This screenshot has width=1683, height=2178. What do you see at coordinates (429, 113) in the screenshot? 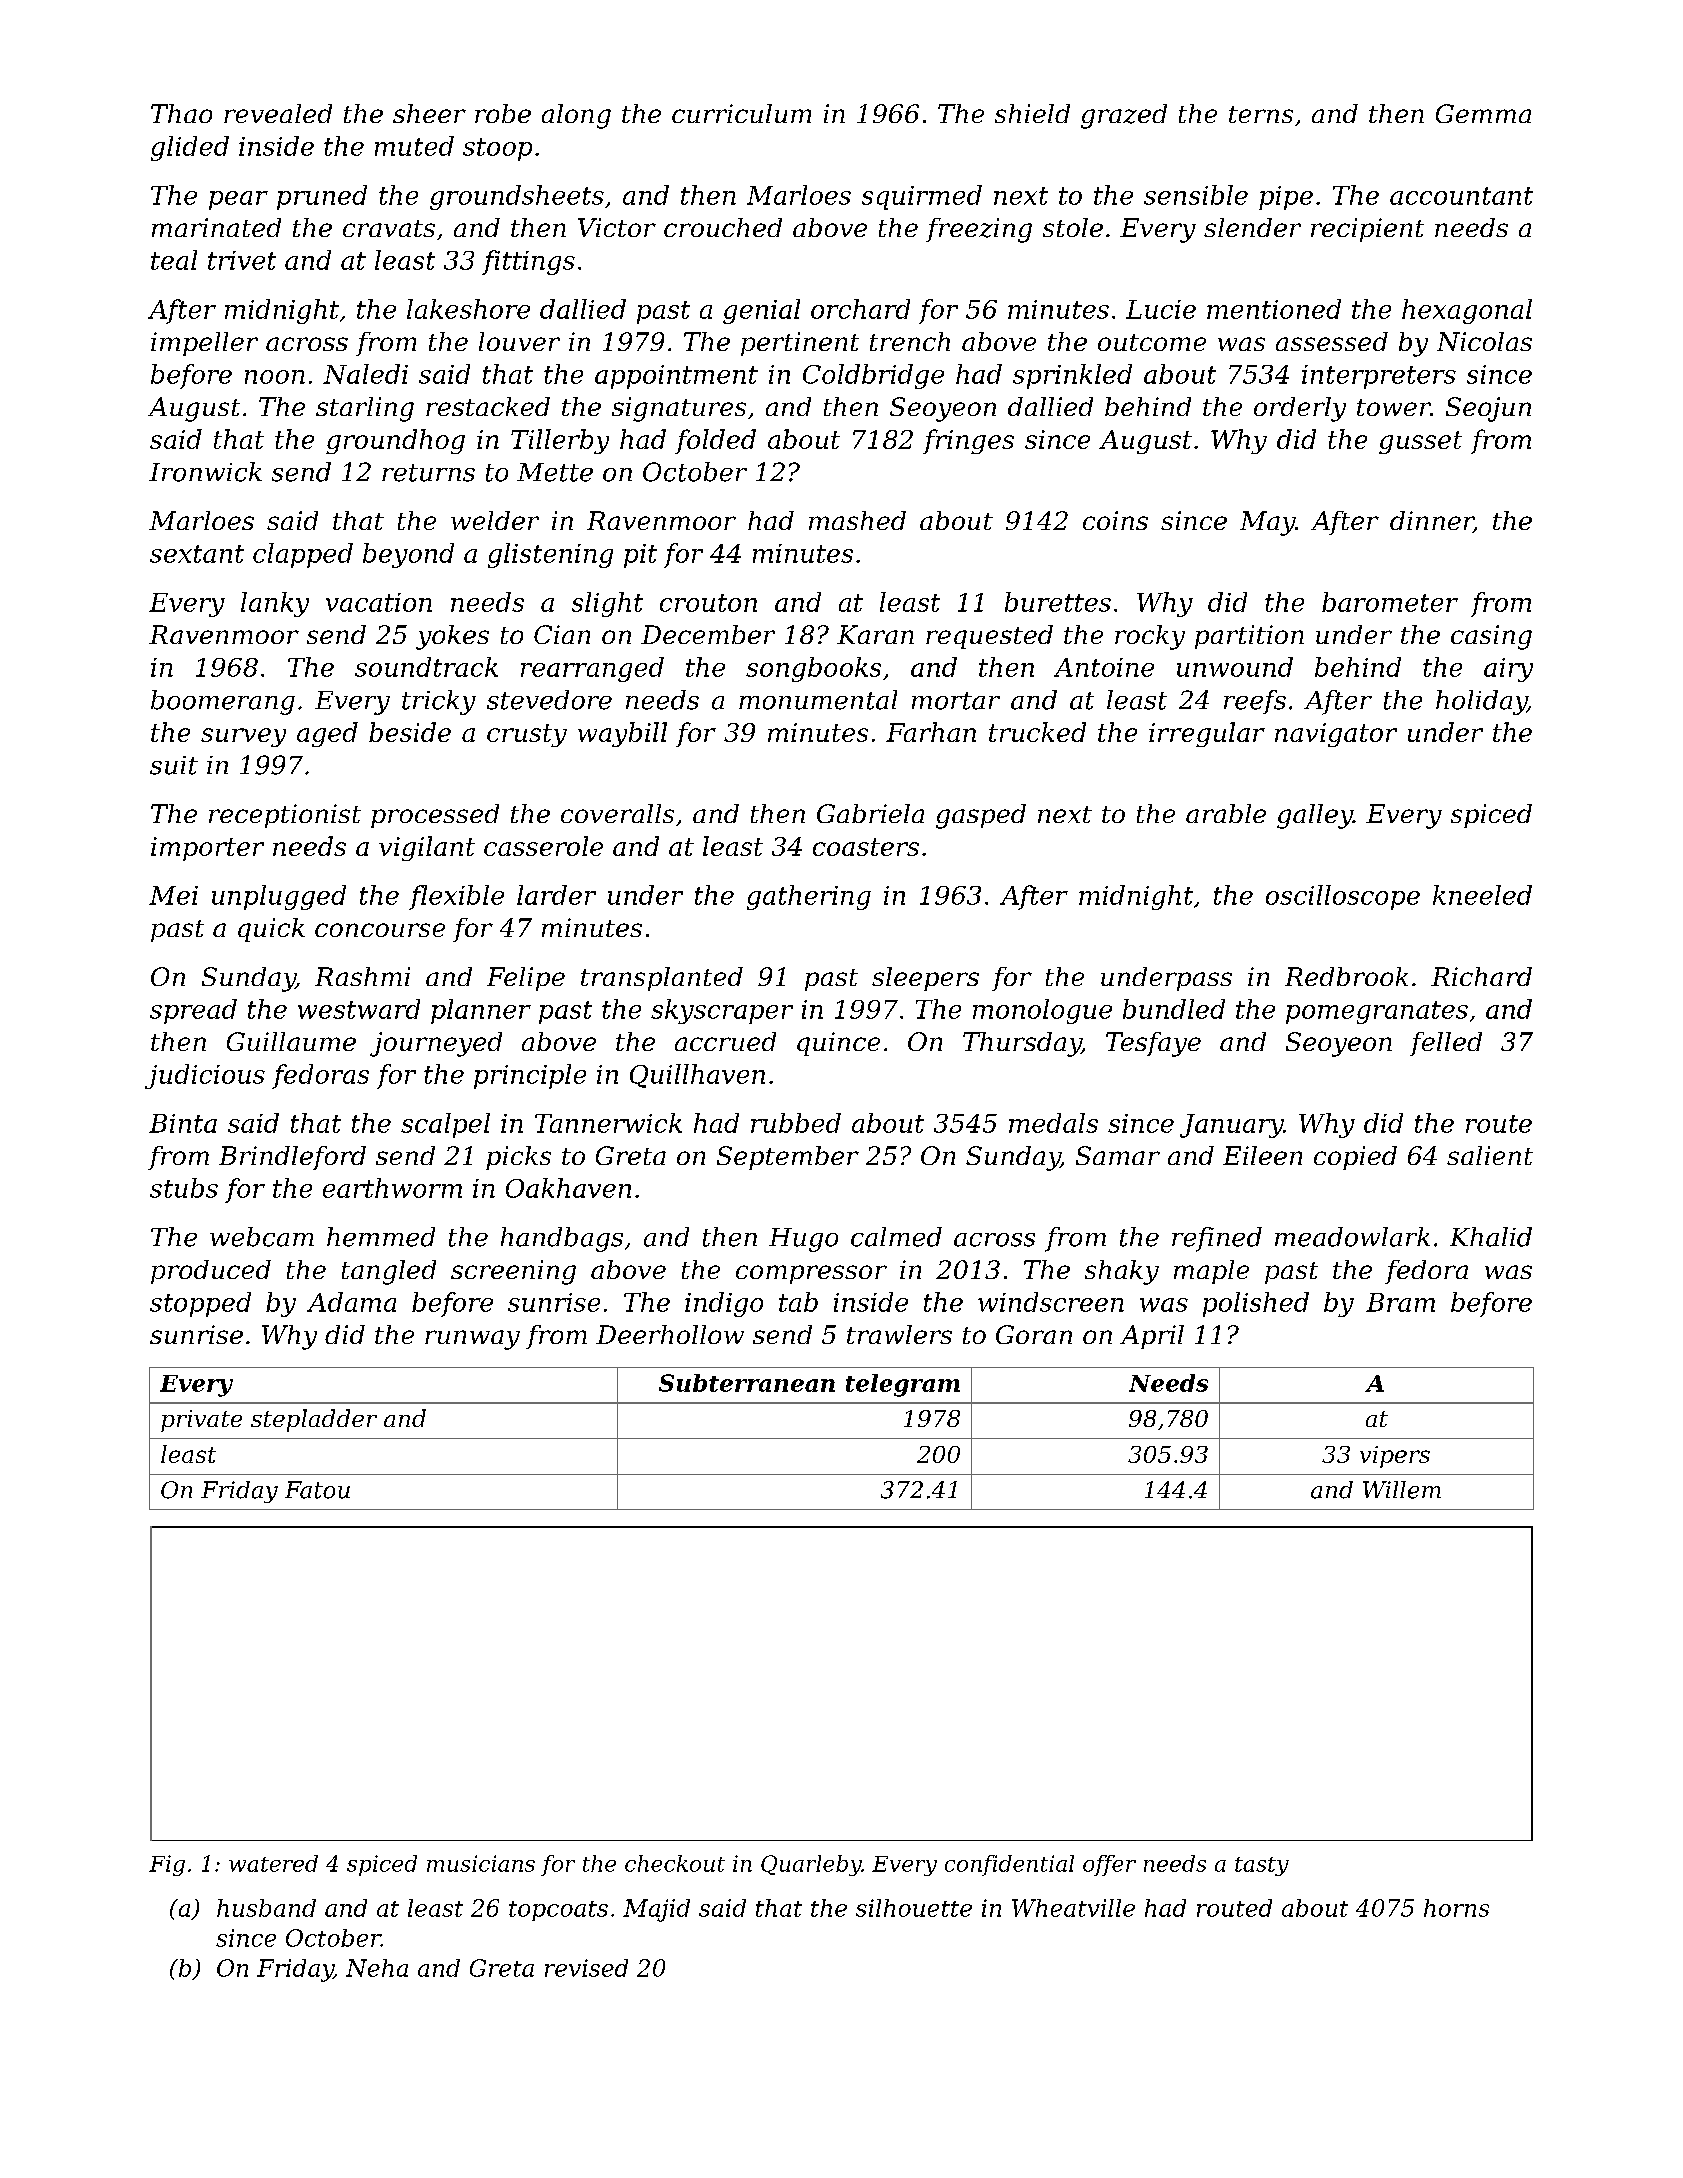
I see `sheer` at bounding box center [429, 113].
